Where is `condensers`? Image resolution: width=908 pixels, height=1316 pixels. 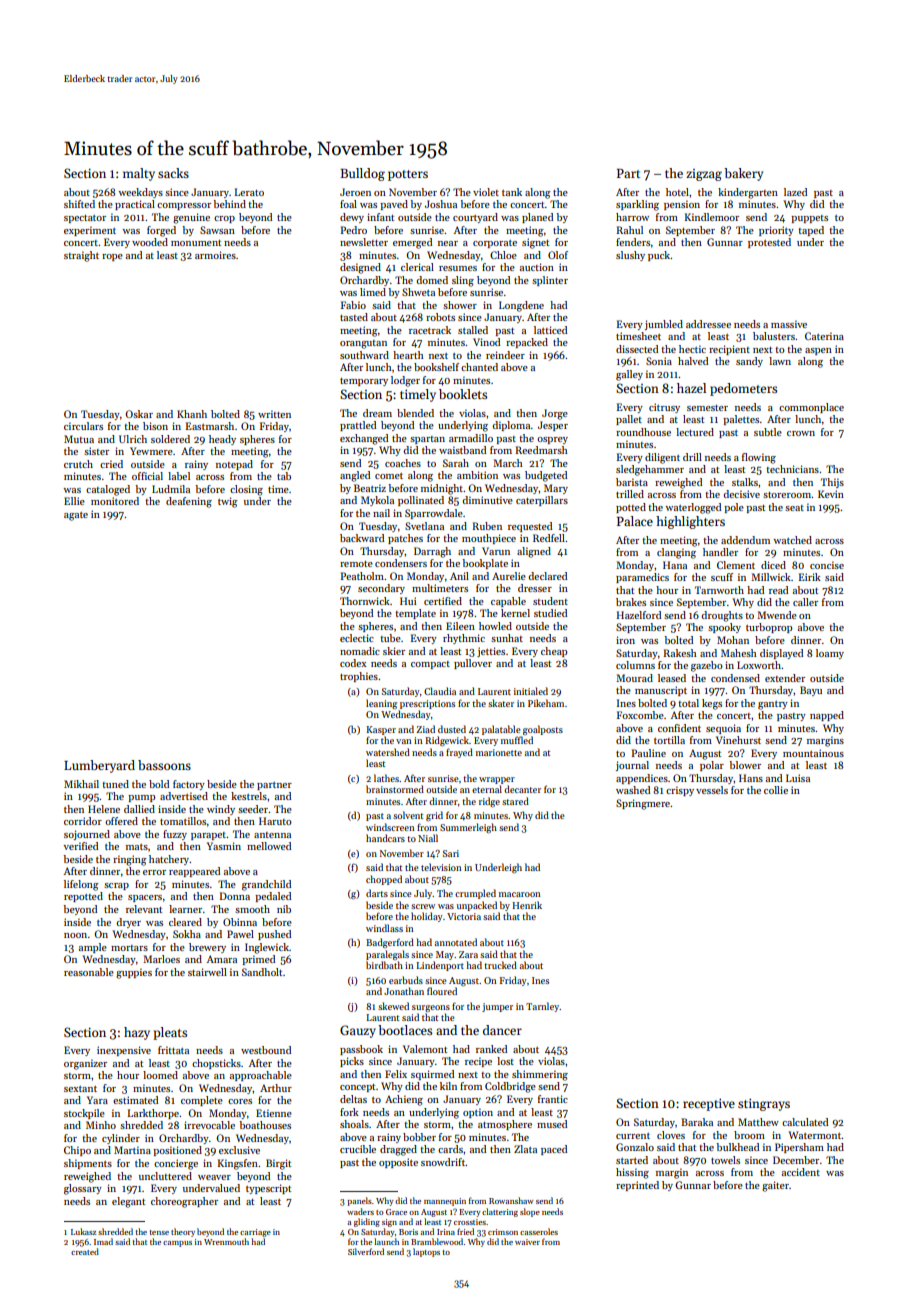 condensers is located at coordinates (401, 563).
